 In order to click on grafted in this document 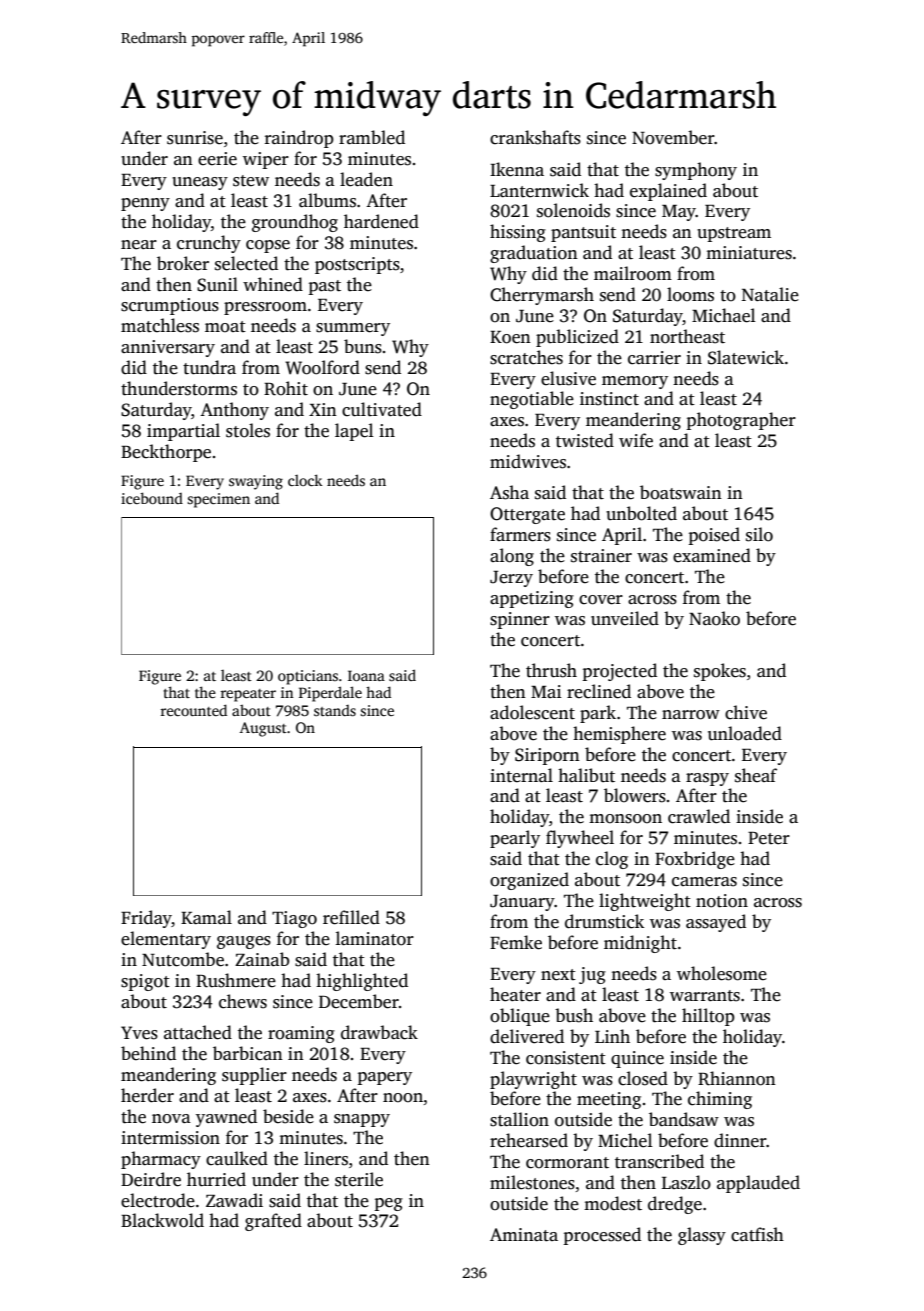, I will do `click(273, 1222)`.
